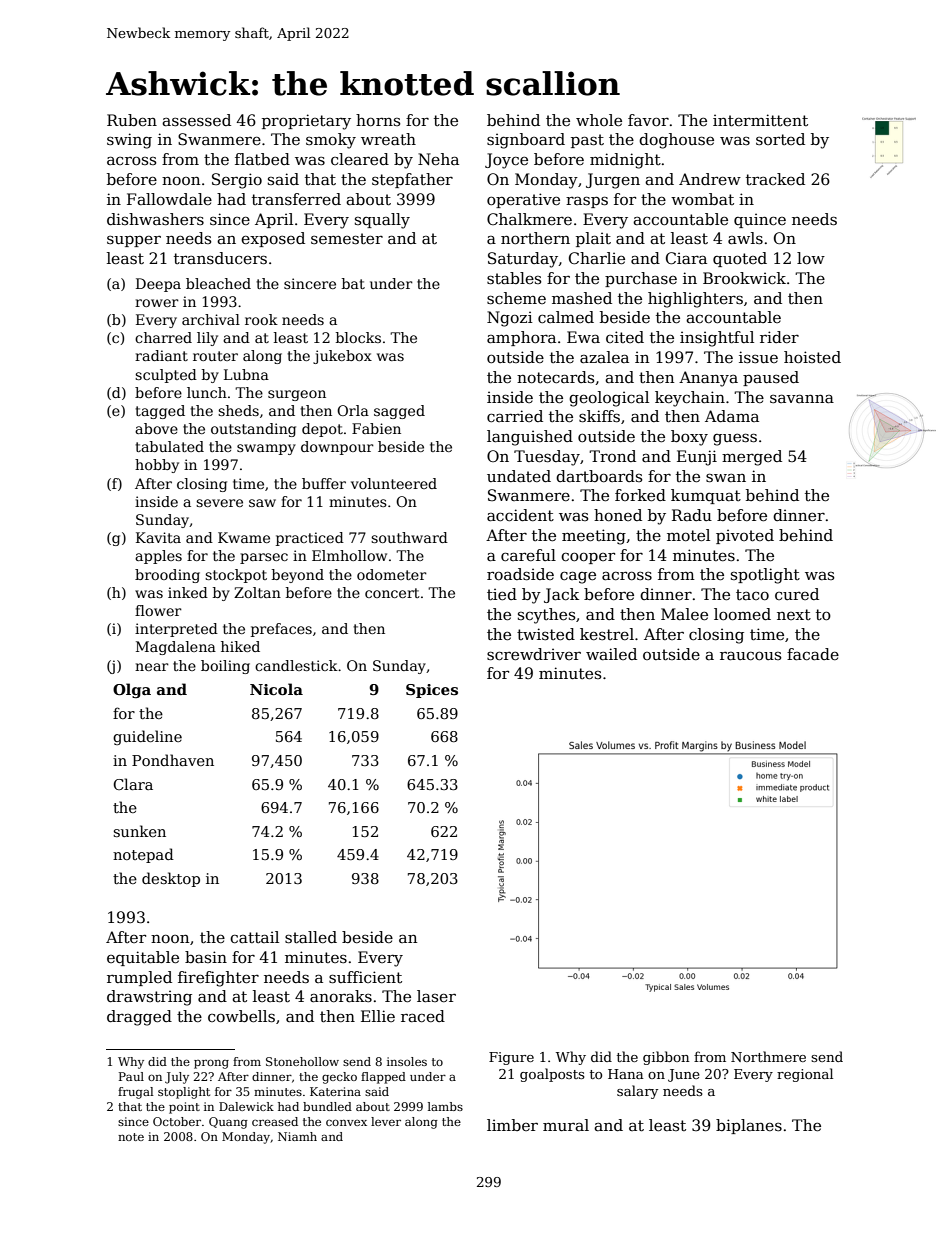 The width and height of the screenshot is (952, 1233). What do you see at coordinates (780, 139) in the screenshot?
I see `sorted` at bounding box center [780, 139].
